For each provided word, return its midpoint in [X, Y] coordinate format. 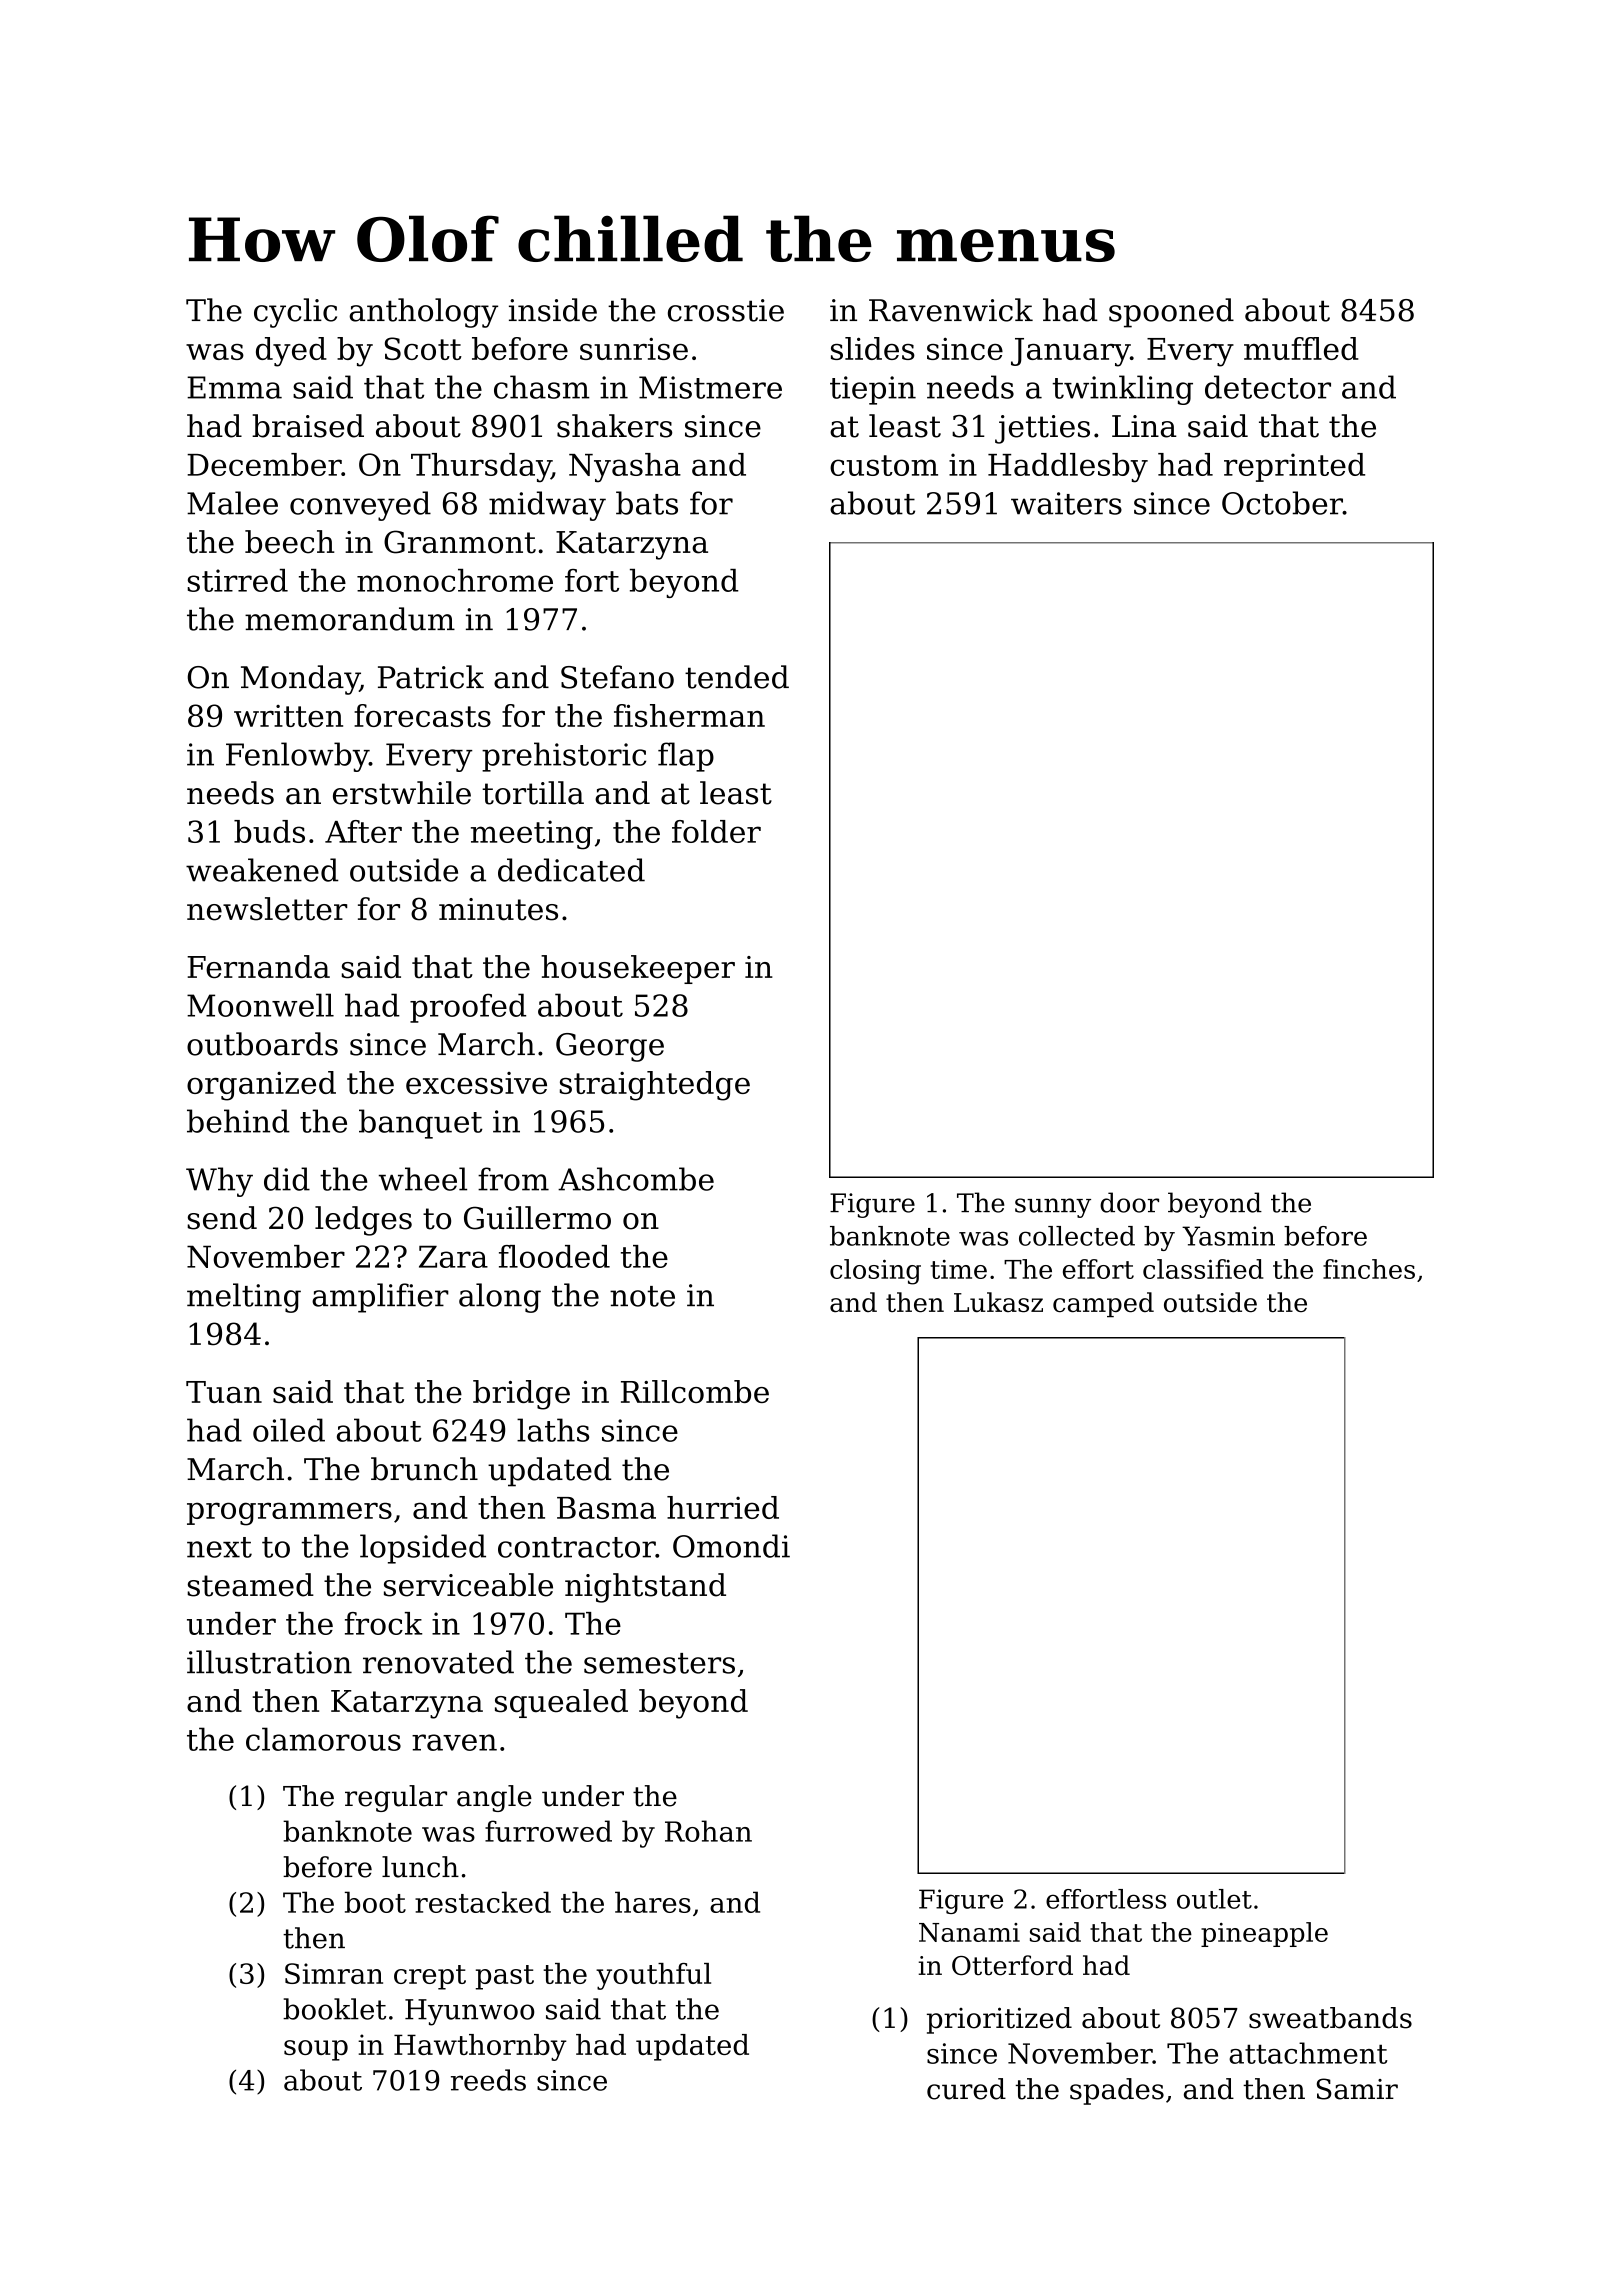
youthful [653, 1976]
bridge [521, 1395]
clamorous [323, 1739]
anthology [423, 313]
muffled [1301, 348]
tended [737, 677]
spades [1117, 2091]
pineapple [1264, 1934]
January [1070, 352]
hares [653, 1902]
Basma [606, 1508]
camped [1103, 1304]
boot [375, 1902]
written [288, 716]
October [1282, 503]
